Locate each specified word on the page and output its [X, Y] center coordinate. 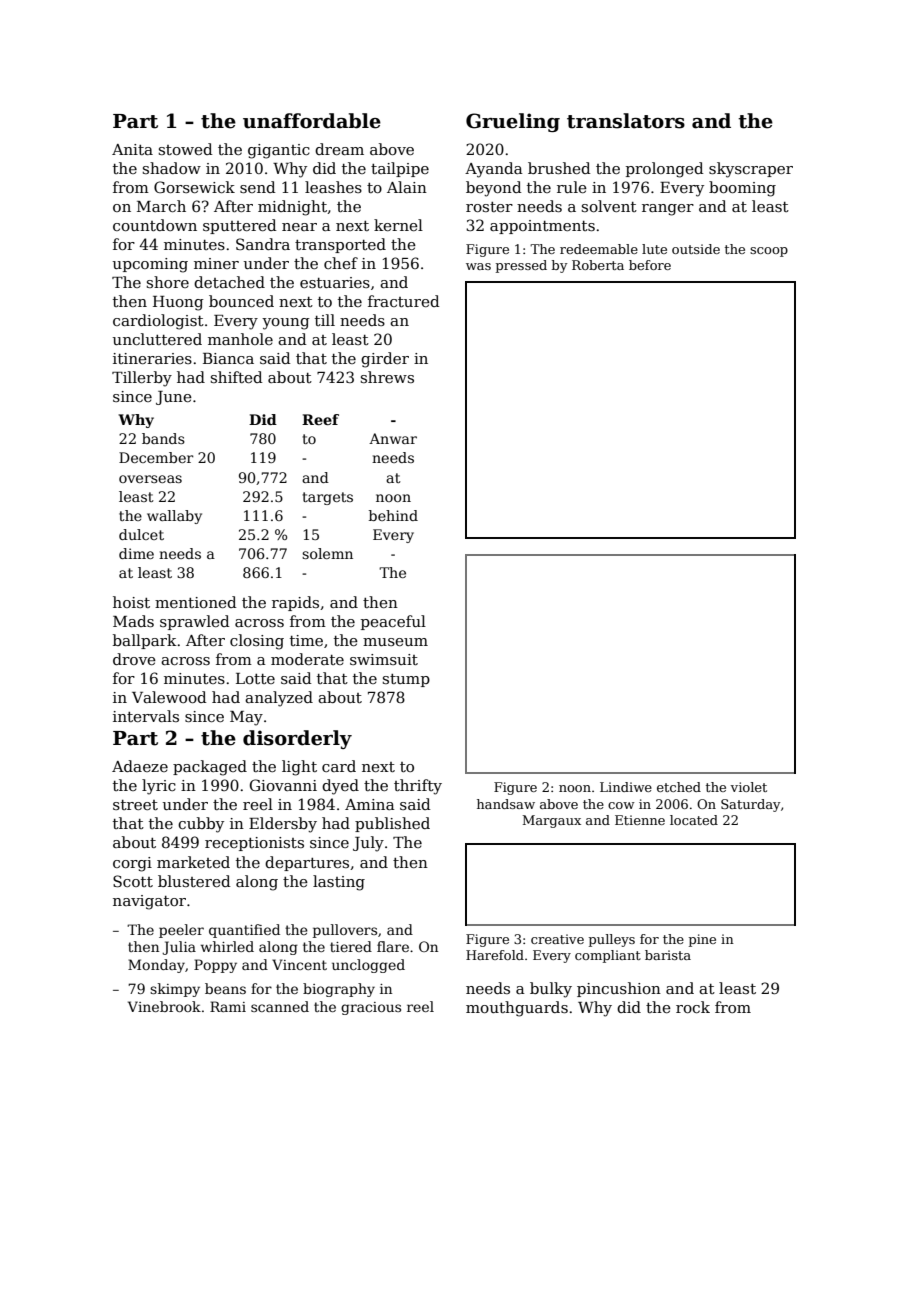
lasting [339, 883]
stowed [186, 149]
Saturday [750, 805]
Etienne [640, 820]
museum [395, 642]
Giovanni [283, 785]
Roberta [598, 265]
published [392, 824]
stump [406, 680]
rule [572, 187]
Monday [156, 966]
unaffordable [312, 121]
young [286, 324]
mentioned [196, 602]
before [650, 265]
